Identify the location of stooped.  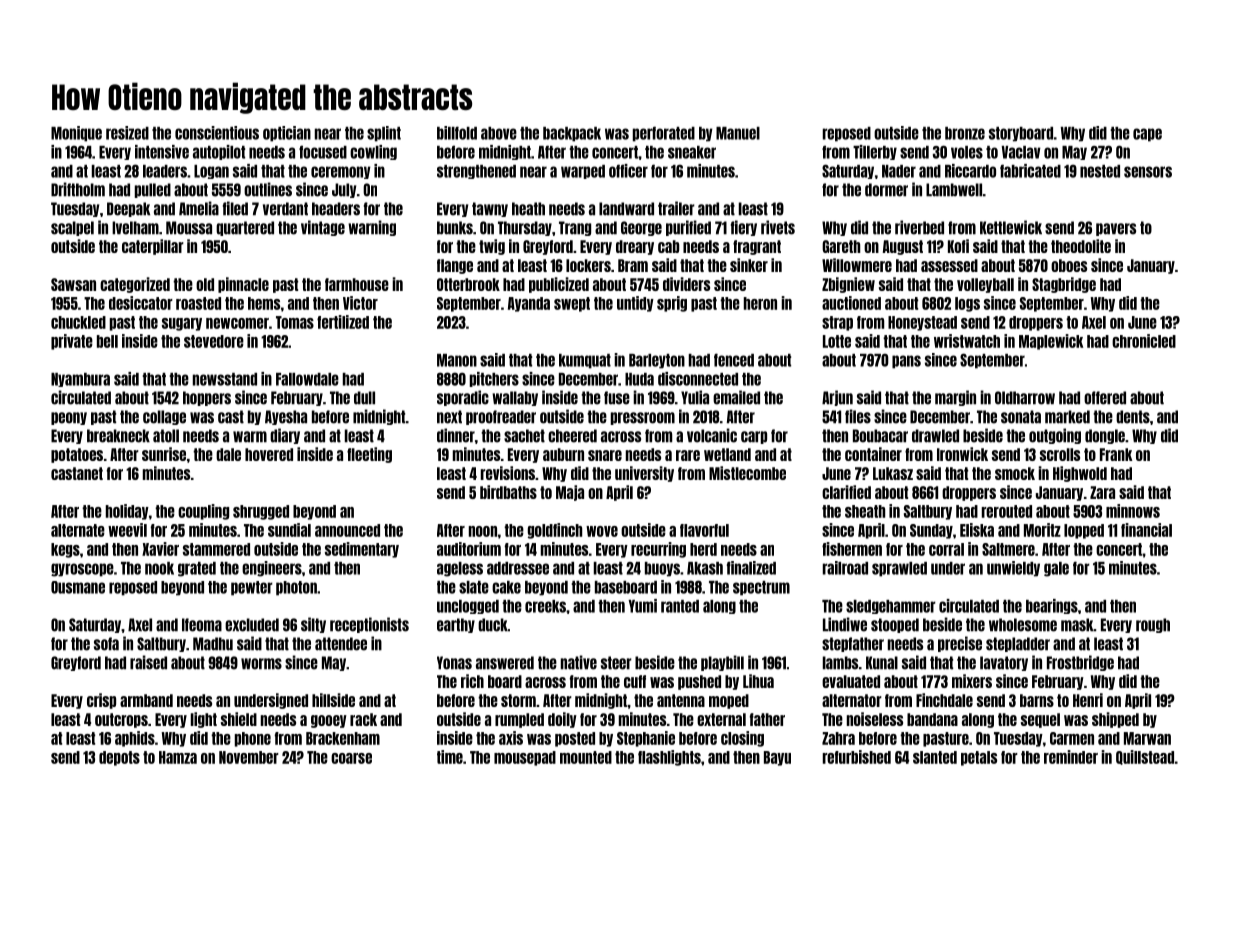
(895, 625).
